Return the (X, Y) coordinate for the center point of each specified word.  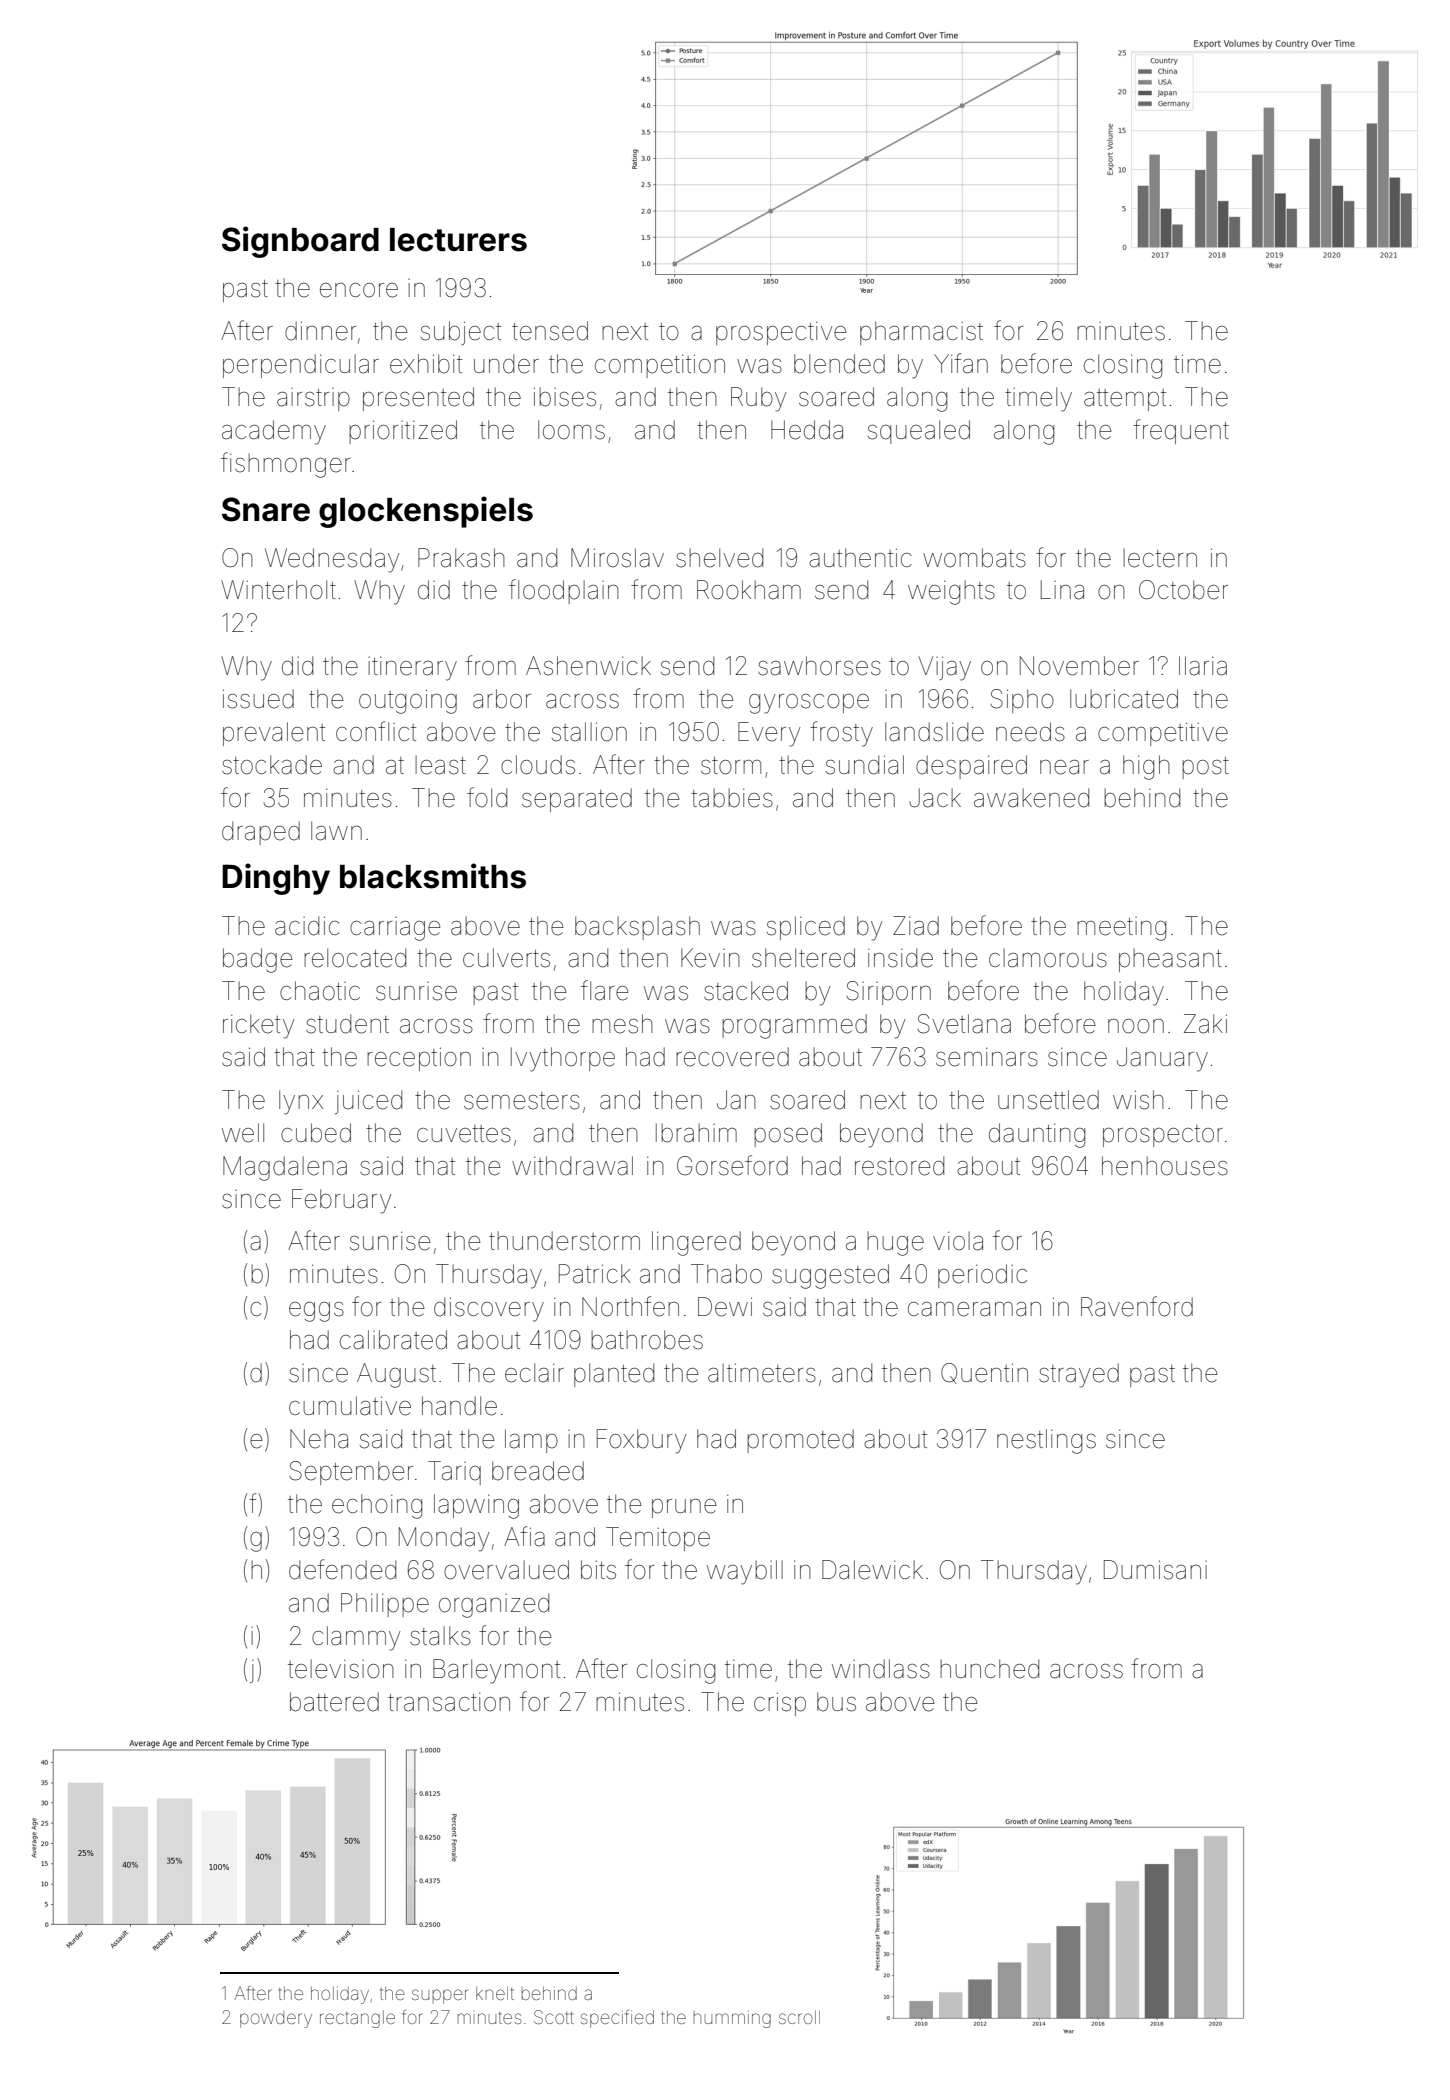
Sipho (1022, 701)
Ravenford (1137, 1306)
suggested (830, 1276)
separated (577, 800)
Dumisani (1155, 1570)
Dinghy (276, 879)
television (341, 1669)
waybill (745, 1572)
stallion (589, 732)
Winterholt (278, 590)
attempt (1125, 400)
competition (660, 366)
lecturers (458, 240)
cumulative (350, 1406)
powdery (276, 2019)
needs (1030, 732)
